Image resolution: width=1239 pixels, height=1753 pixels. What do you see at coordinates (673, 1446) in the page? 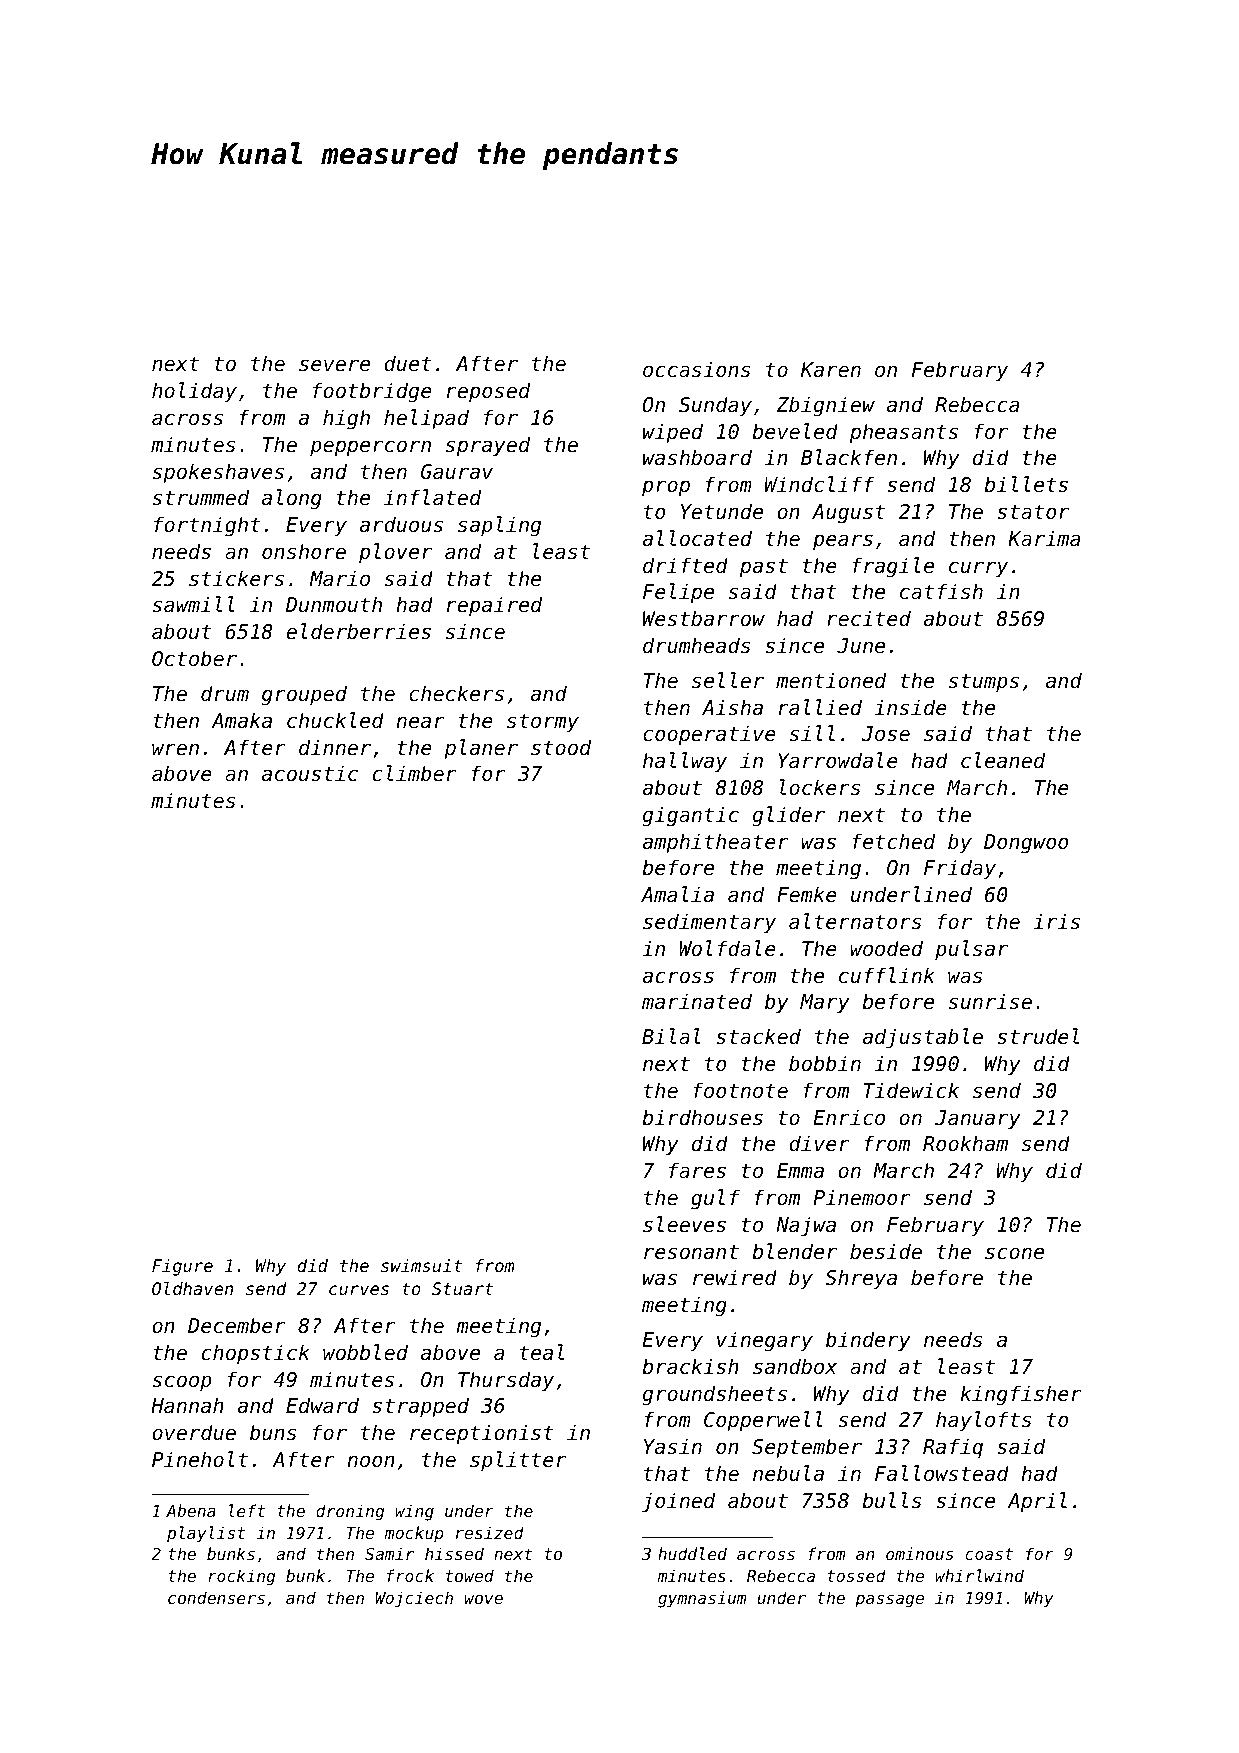
I see `Yasin` at bounding box center [673, 1446].
